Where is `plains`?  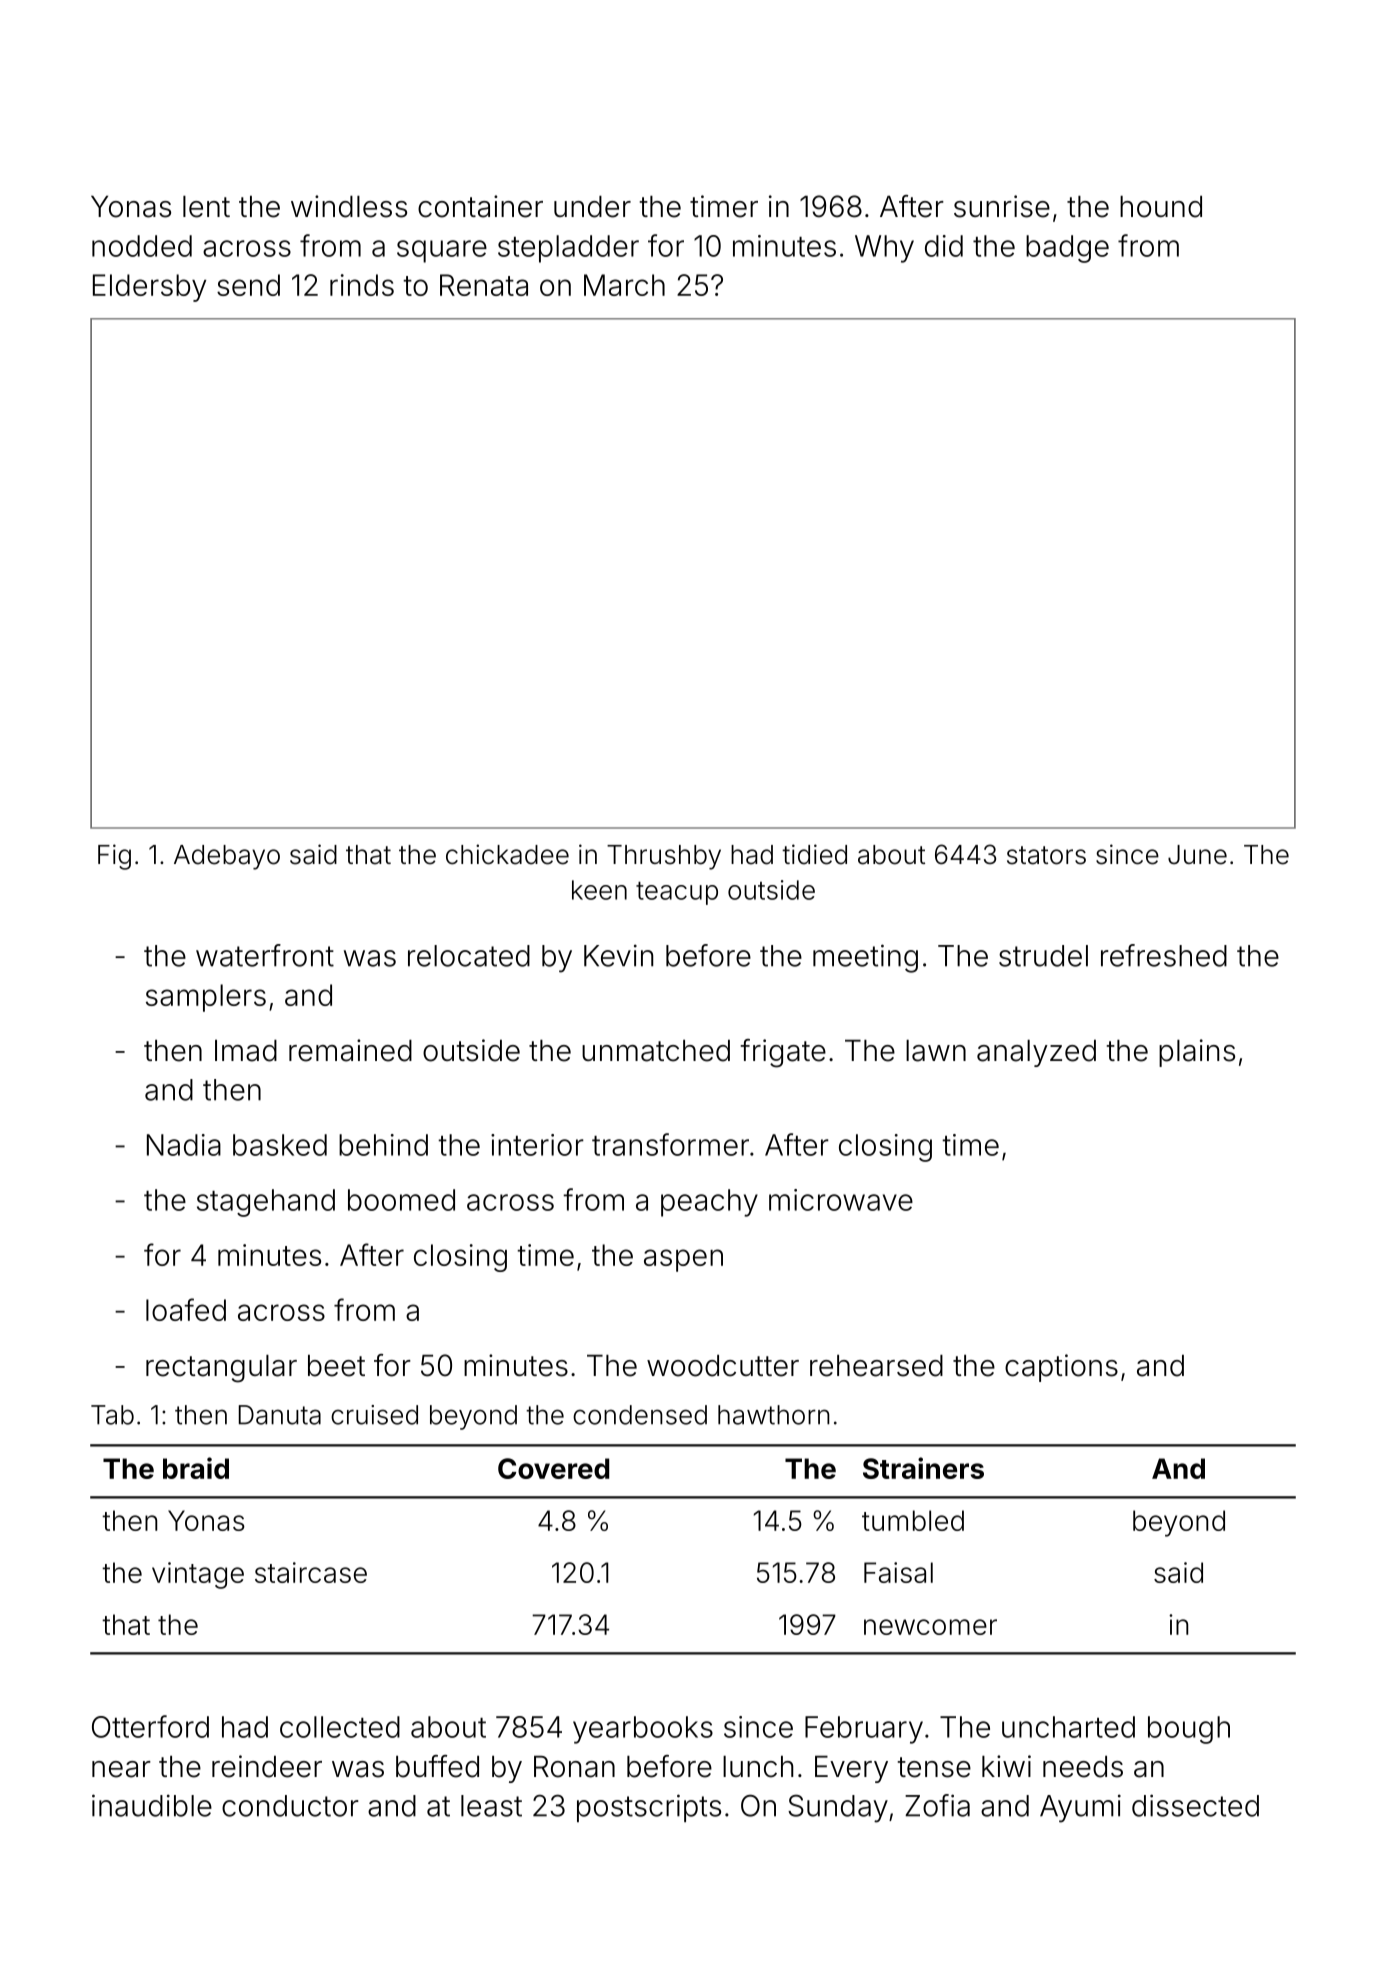
plains is located at coordinates (1197, 1053).
